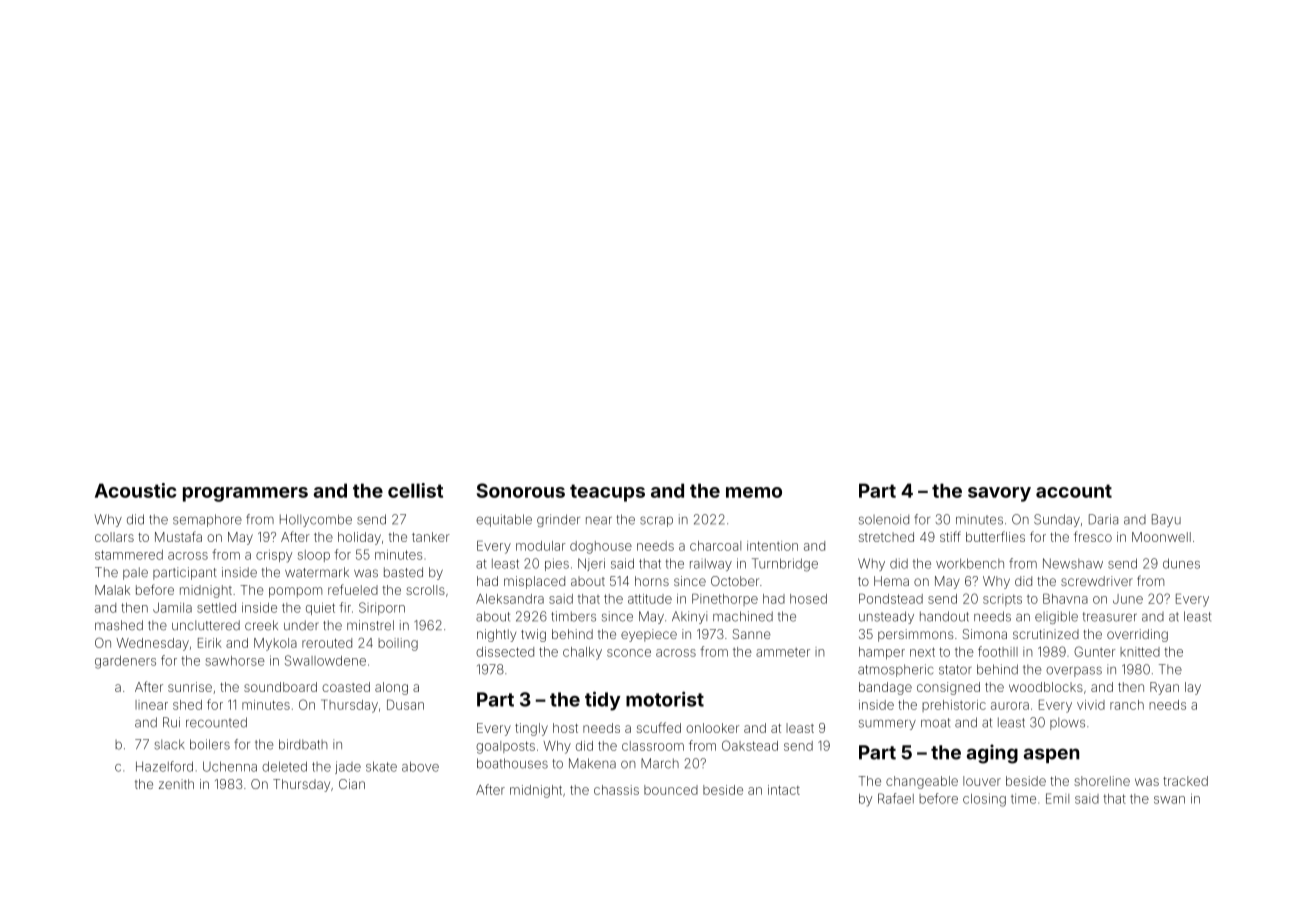  What do you see at coordinates (754, 492) in the screenshot?
I see `memo` at bounding box center [754, 492].
